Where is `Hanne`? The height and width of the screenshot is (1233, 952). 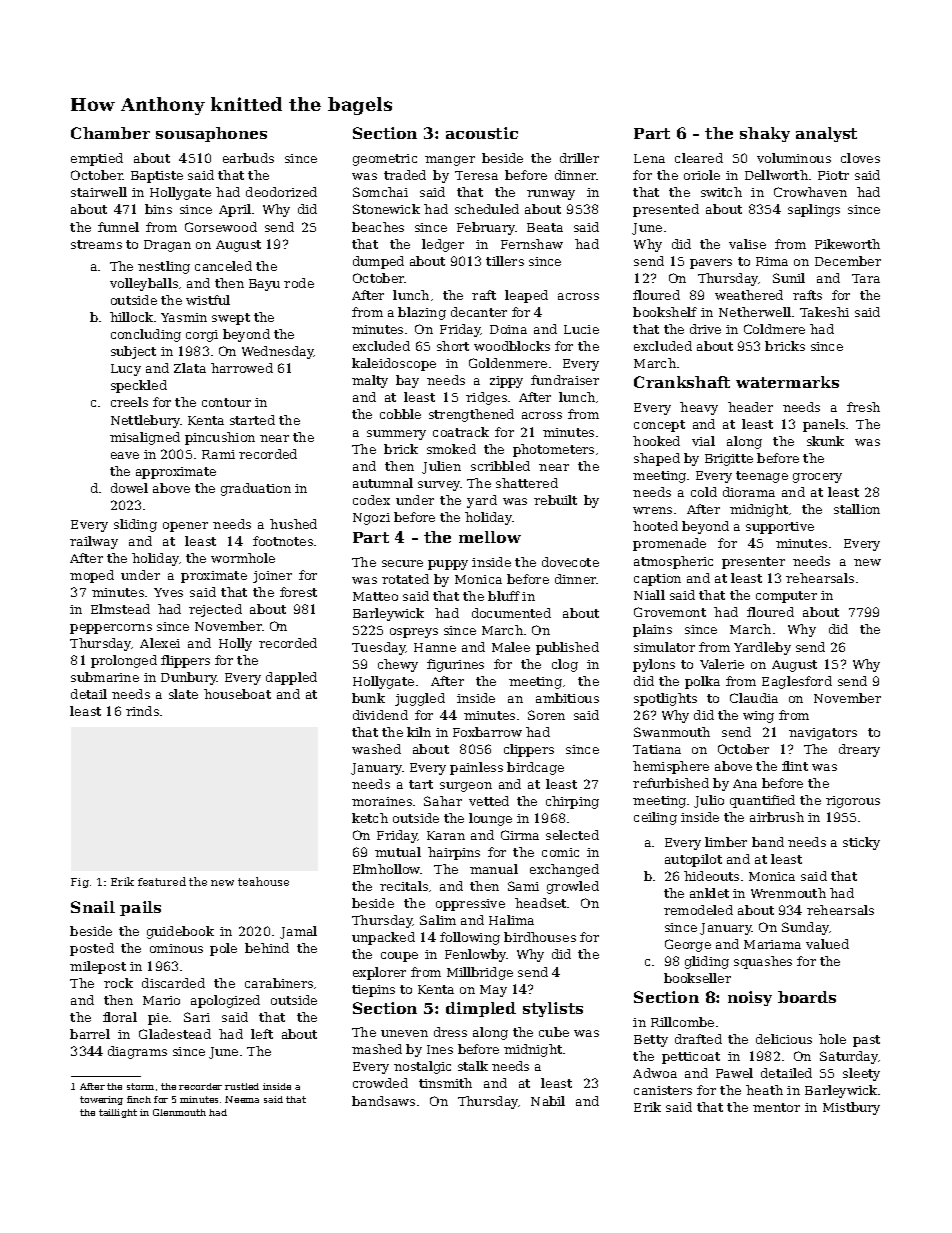
Hanne is located at coordinates (435, 647).
